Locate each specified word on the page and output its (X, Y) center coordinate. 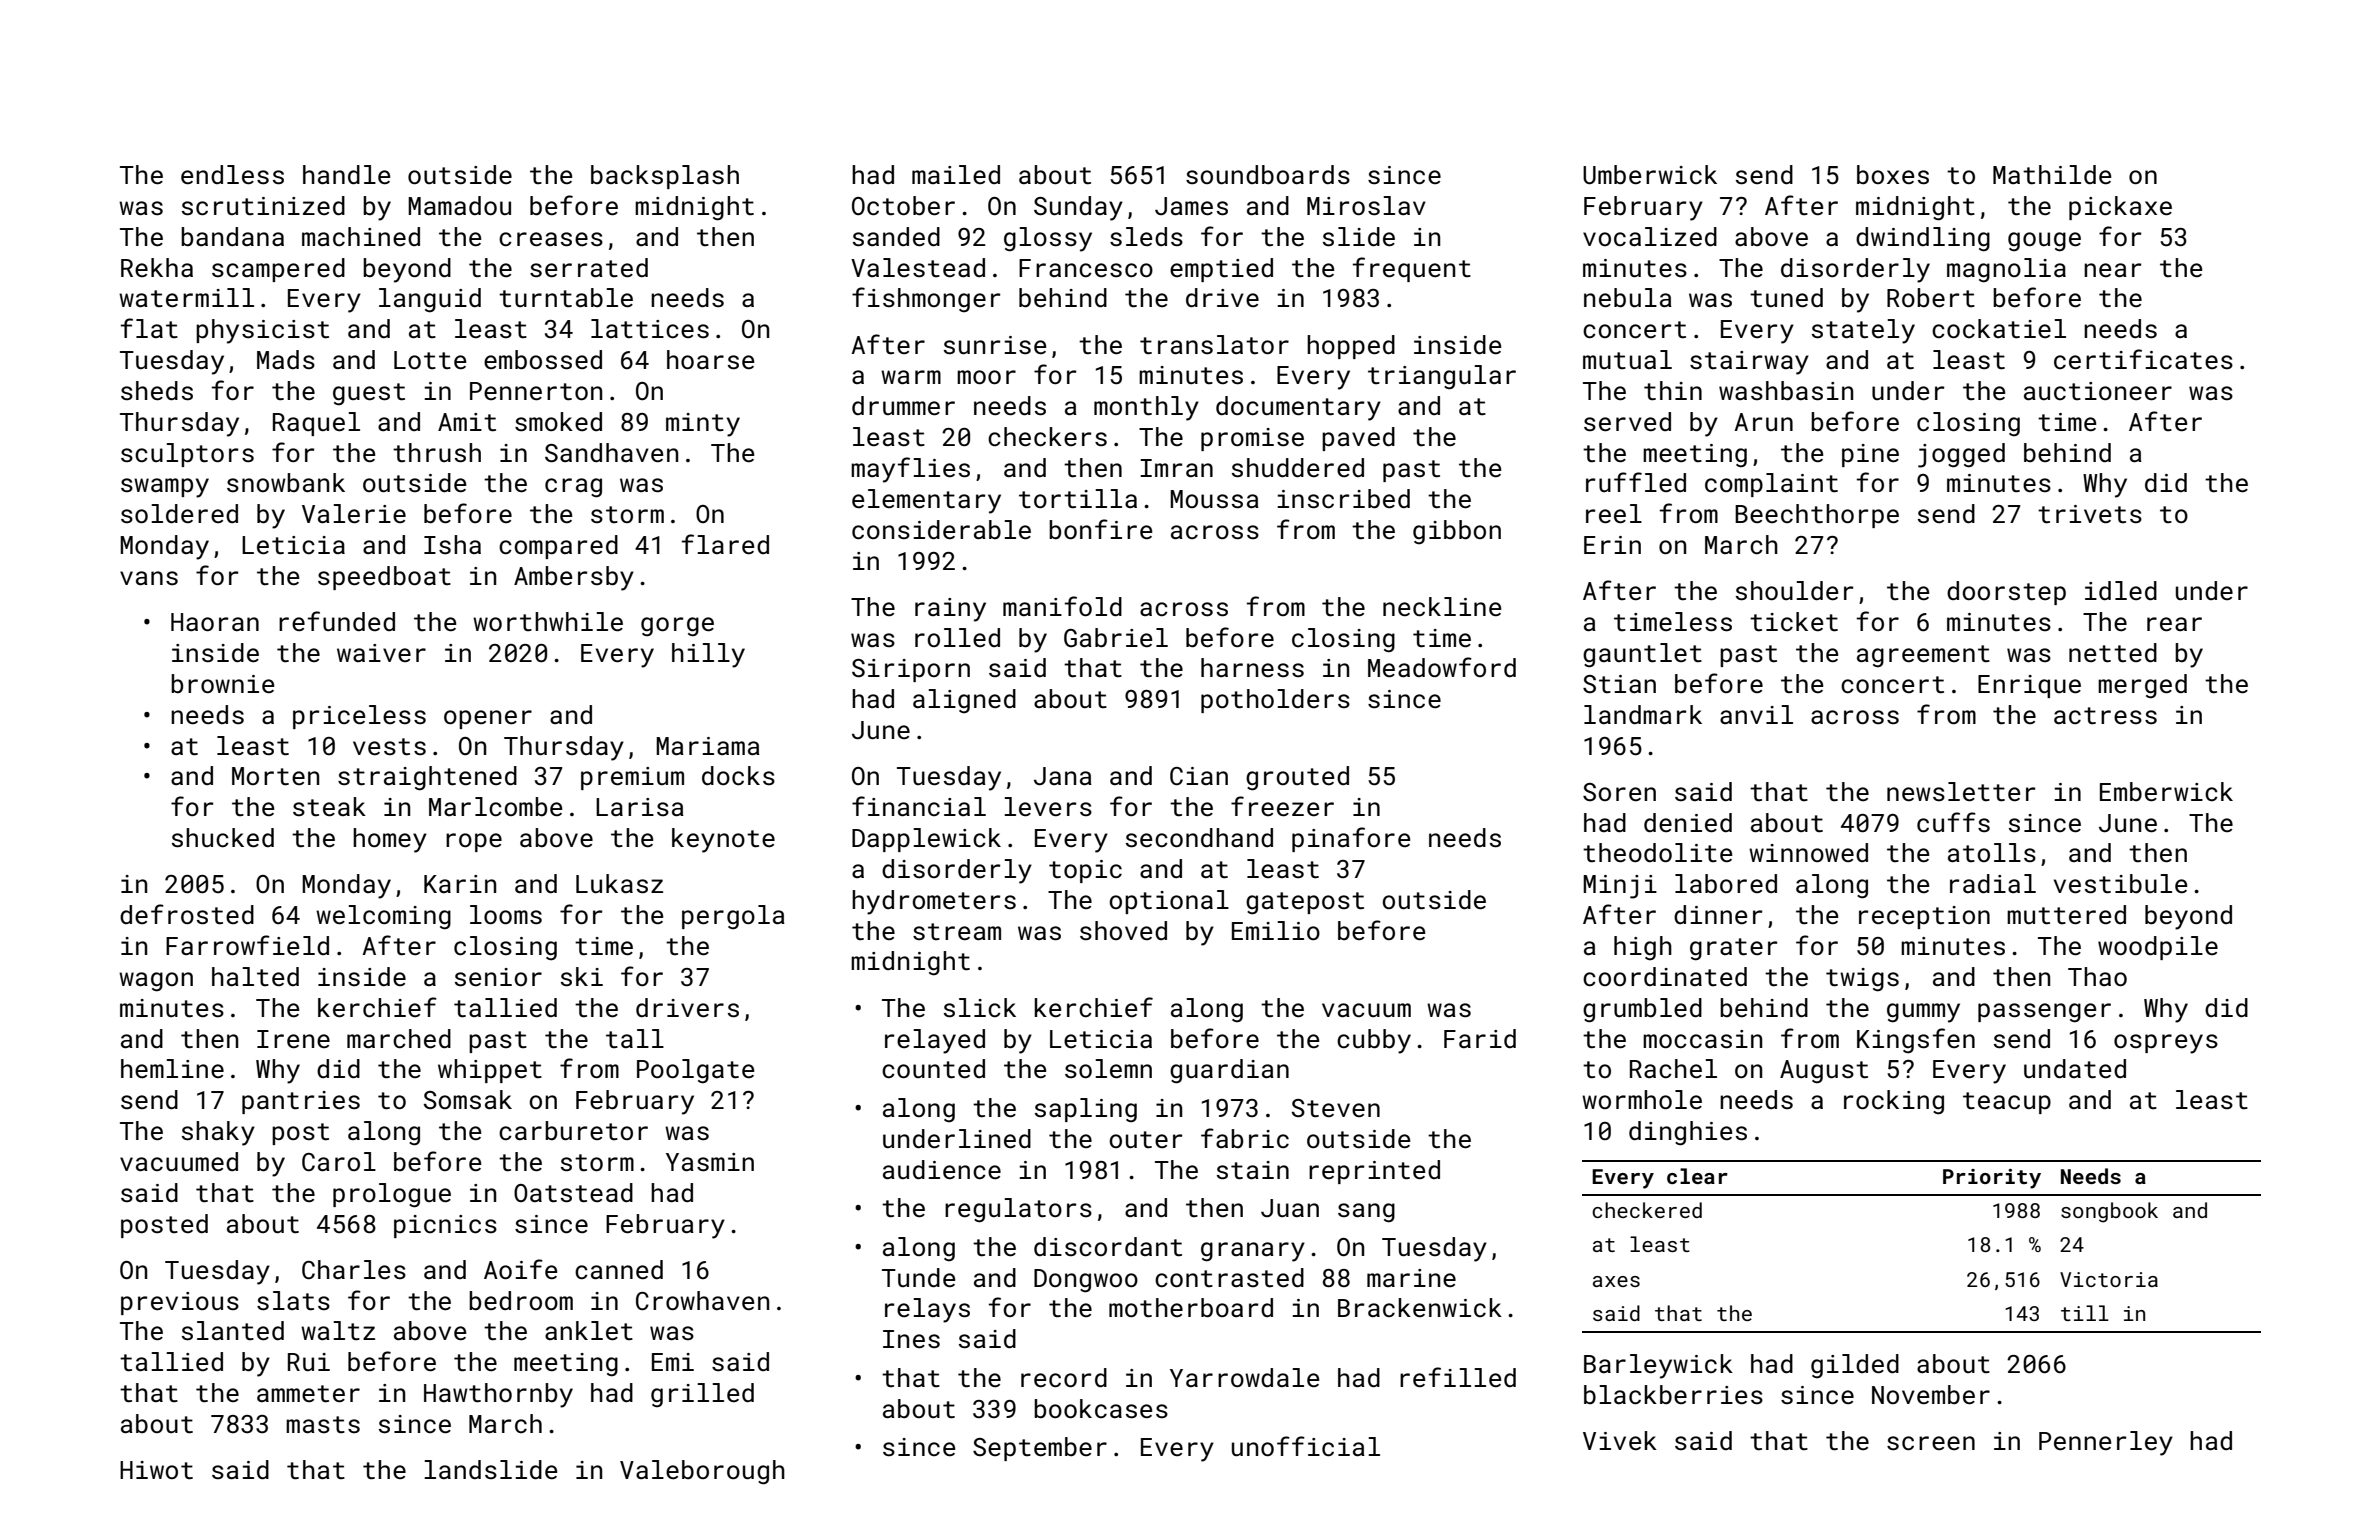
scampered (278, 270)
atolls (1992, 852)
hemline (172, 1068)
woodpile (2158, 948)
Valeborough (702, 1472)
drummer (903, 406)
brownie (222, 683)
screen (1931, 1443)
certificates (2143, 359)
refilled (1458, 1377)
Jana (1063, 776)
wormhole (1642, 1100)
